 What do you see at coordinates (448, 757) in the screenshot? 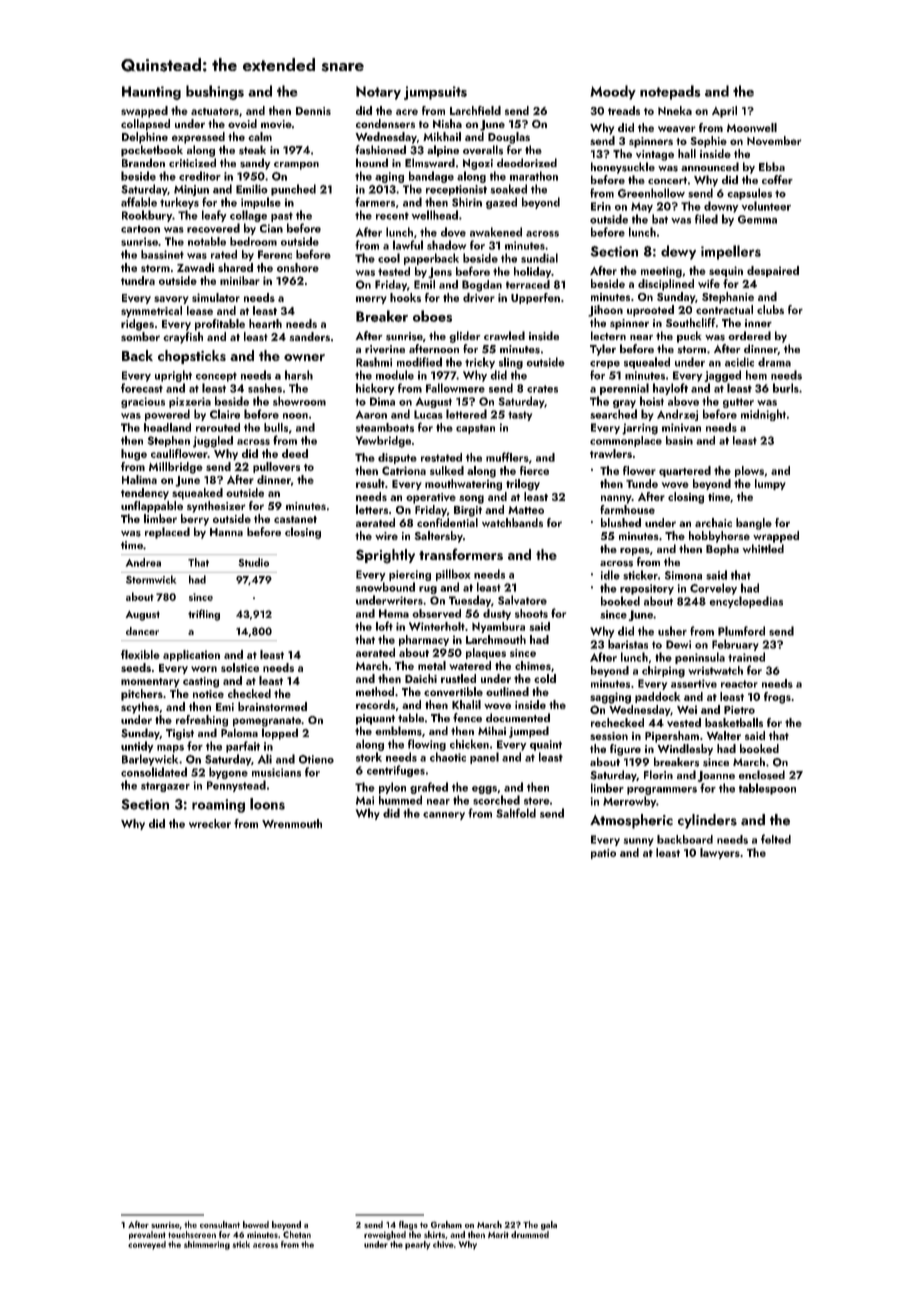
I see `chaotic` at bounding box center [448, 757].
